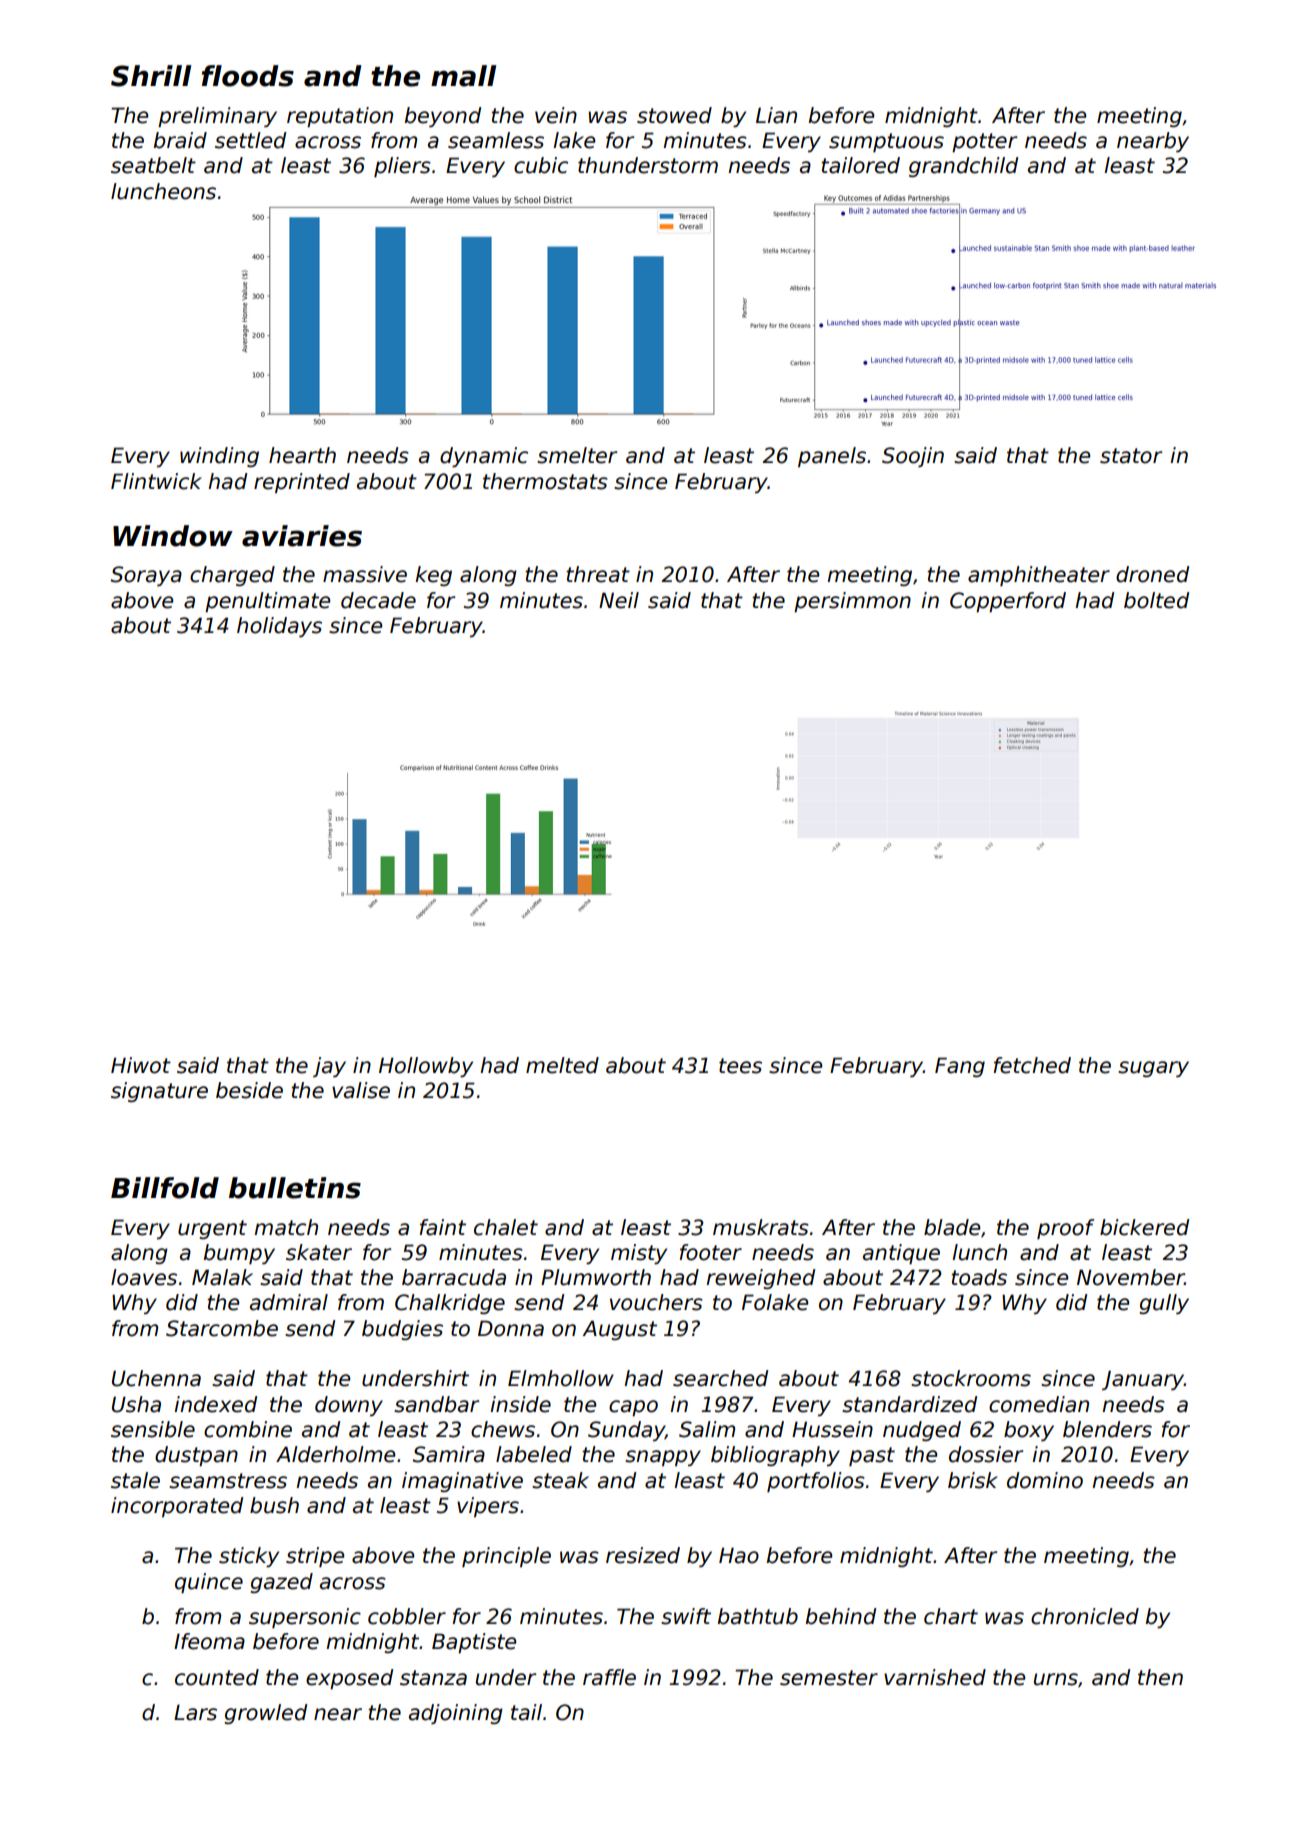 The image size is (1300, 1838). I want to click on bolted, so click(1156, 600).
